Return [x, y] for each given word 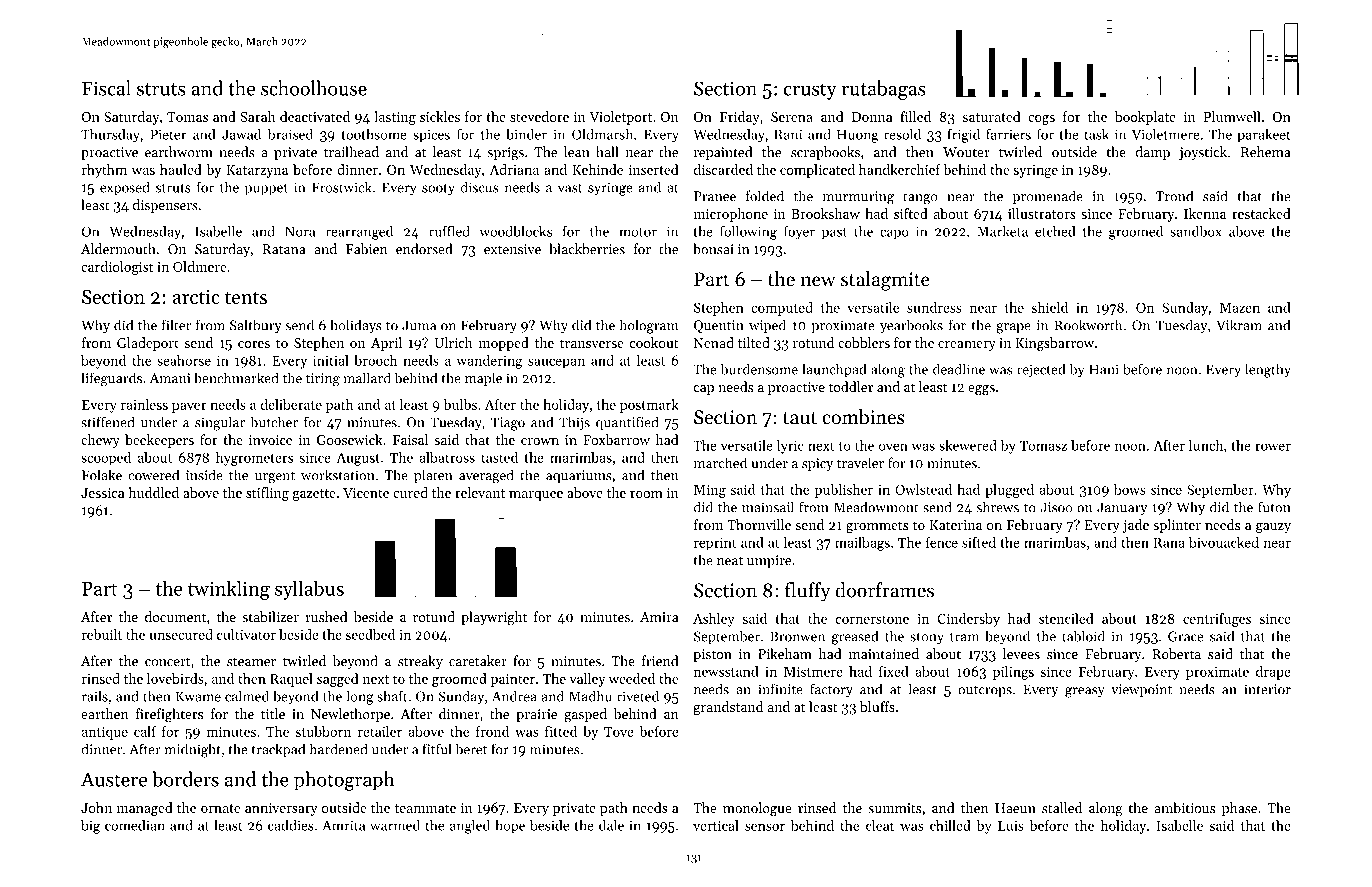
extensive [512, 249]
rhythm [104, 171]
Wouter [966, 152]
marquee [536, 496]
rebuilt [102, 634]
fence [942, 542]
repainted [723, 153]
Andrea [514, 696]
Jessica [103, 493]
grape [1013, 328]
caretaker [478, 661]
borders [185, 779]
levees [1021, 653]
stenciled [1066, 618]
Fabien [366, 249]
